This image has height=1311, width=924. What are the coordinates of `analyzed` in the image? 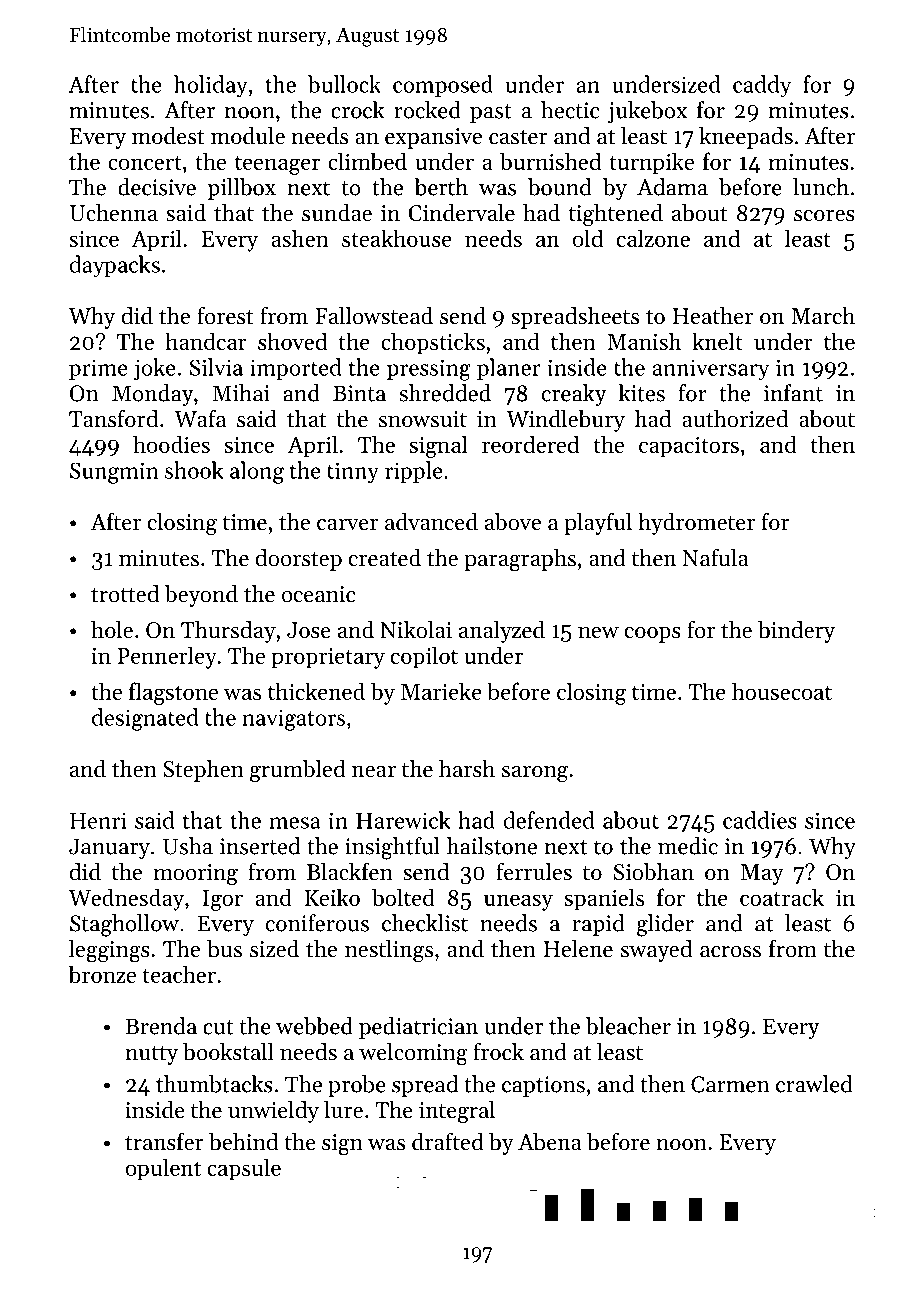 It's located at (502, 632).
